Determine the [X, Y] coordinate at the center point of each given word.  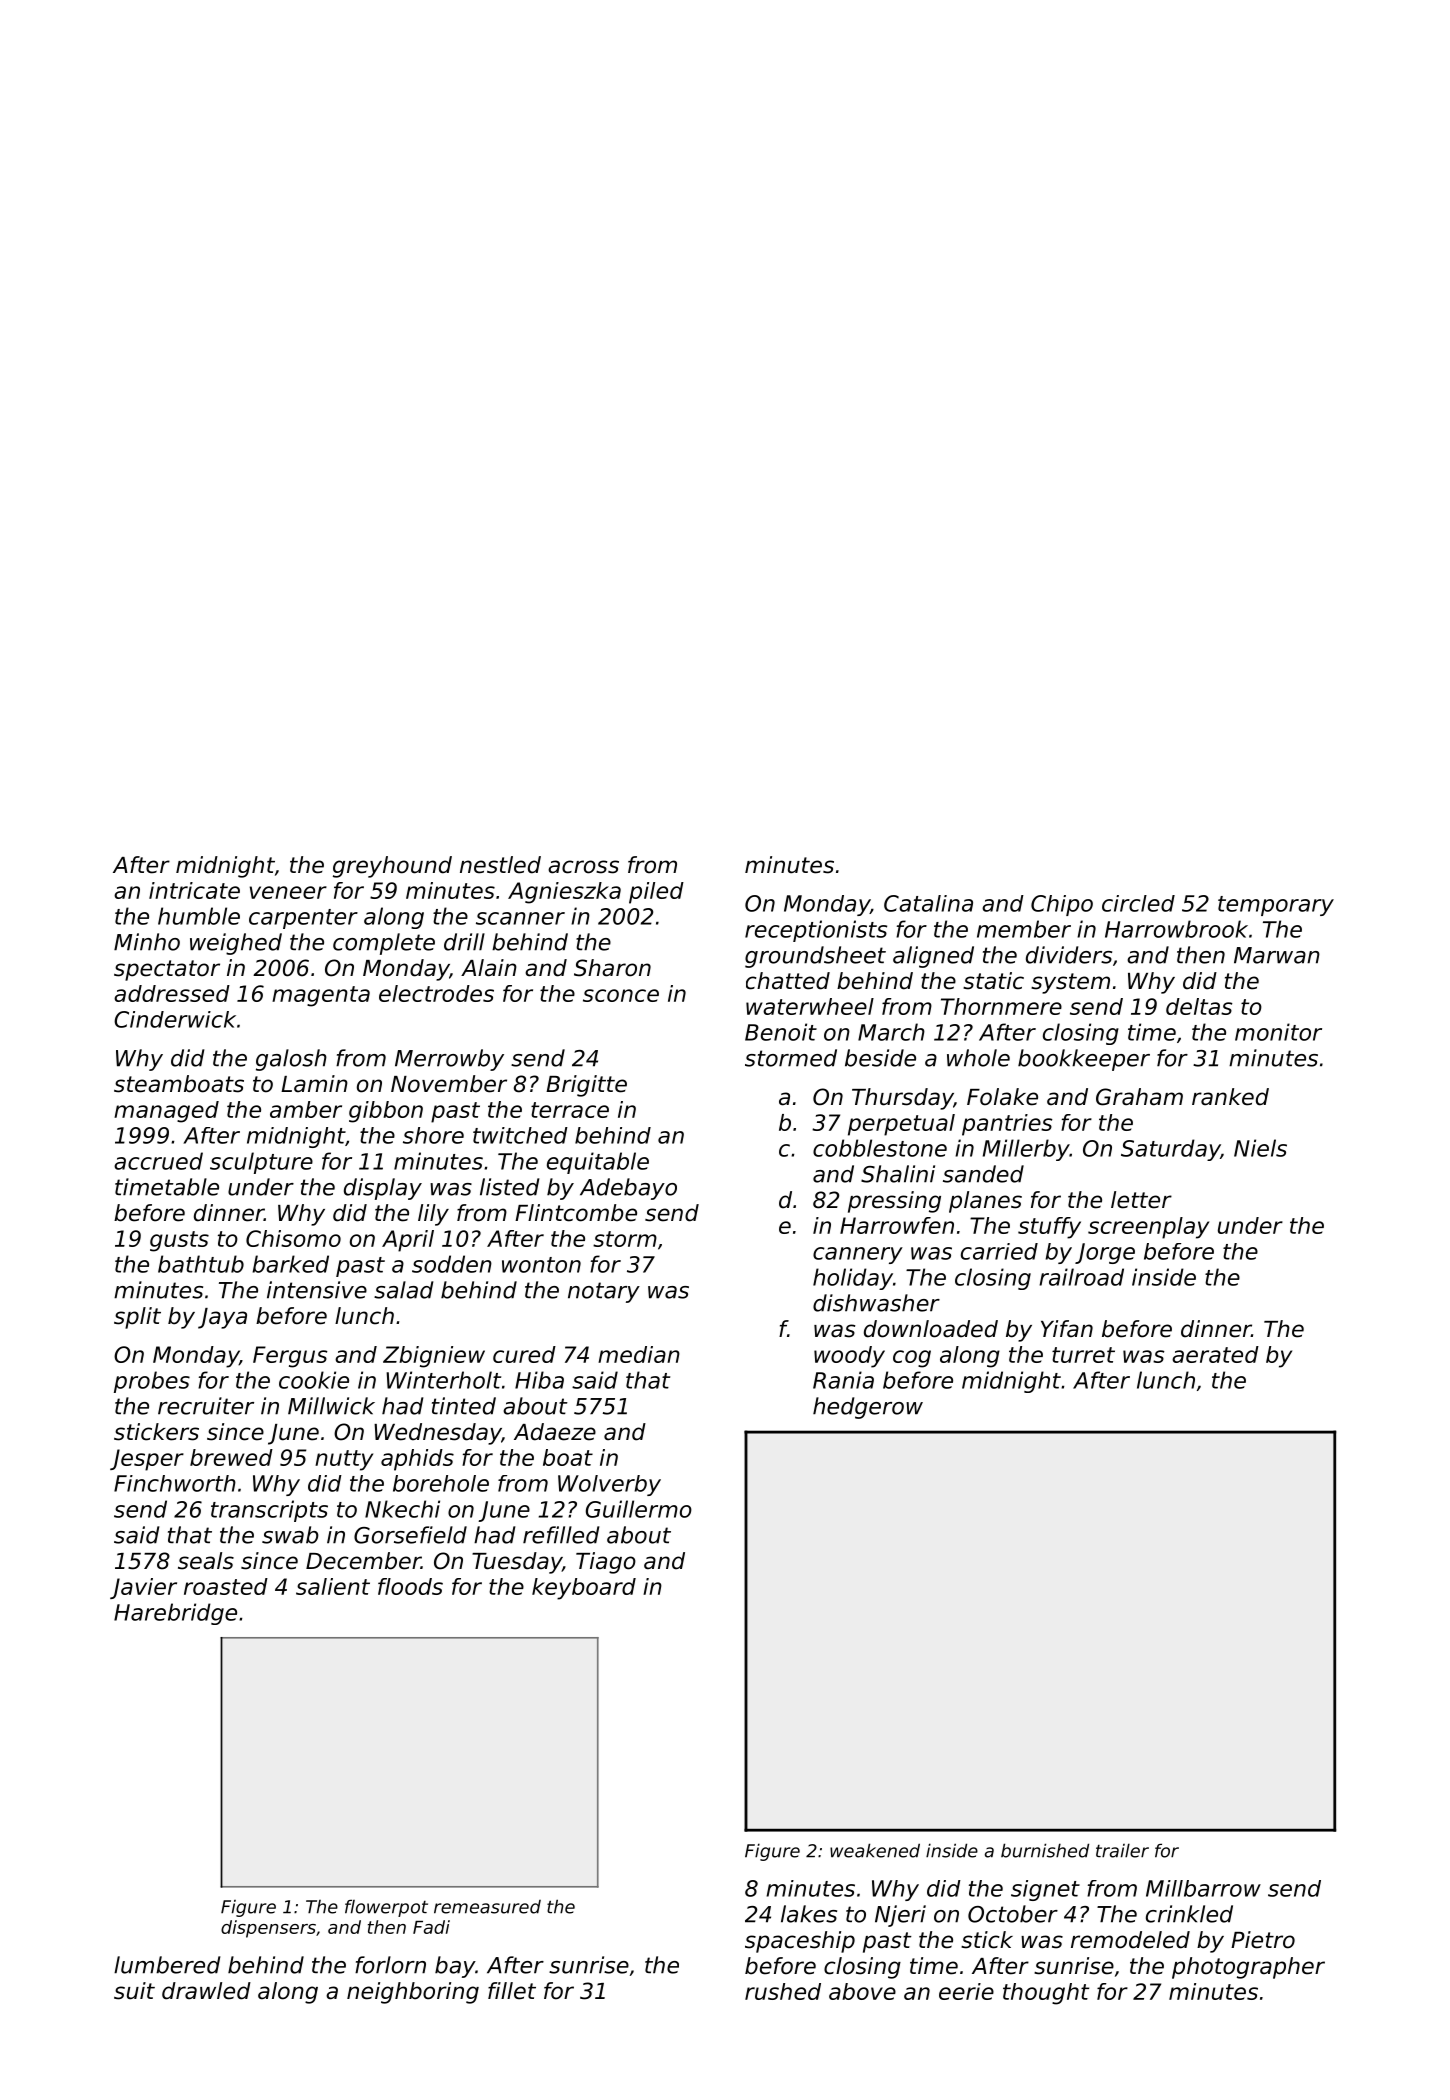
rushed [783, 1991]
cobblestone [880, 1148]
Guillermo [639, 1509]
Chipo [1062, 905]
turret [1083, 1355]
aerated [1215, 1354]
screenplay [1148, 1228]
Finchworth [175, 1483]
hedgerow [868, 1408]
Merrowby [449, 1060]
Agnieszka [564, 893]
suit [134, 1991]
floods [410, 1586]
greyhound [392, 867]
